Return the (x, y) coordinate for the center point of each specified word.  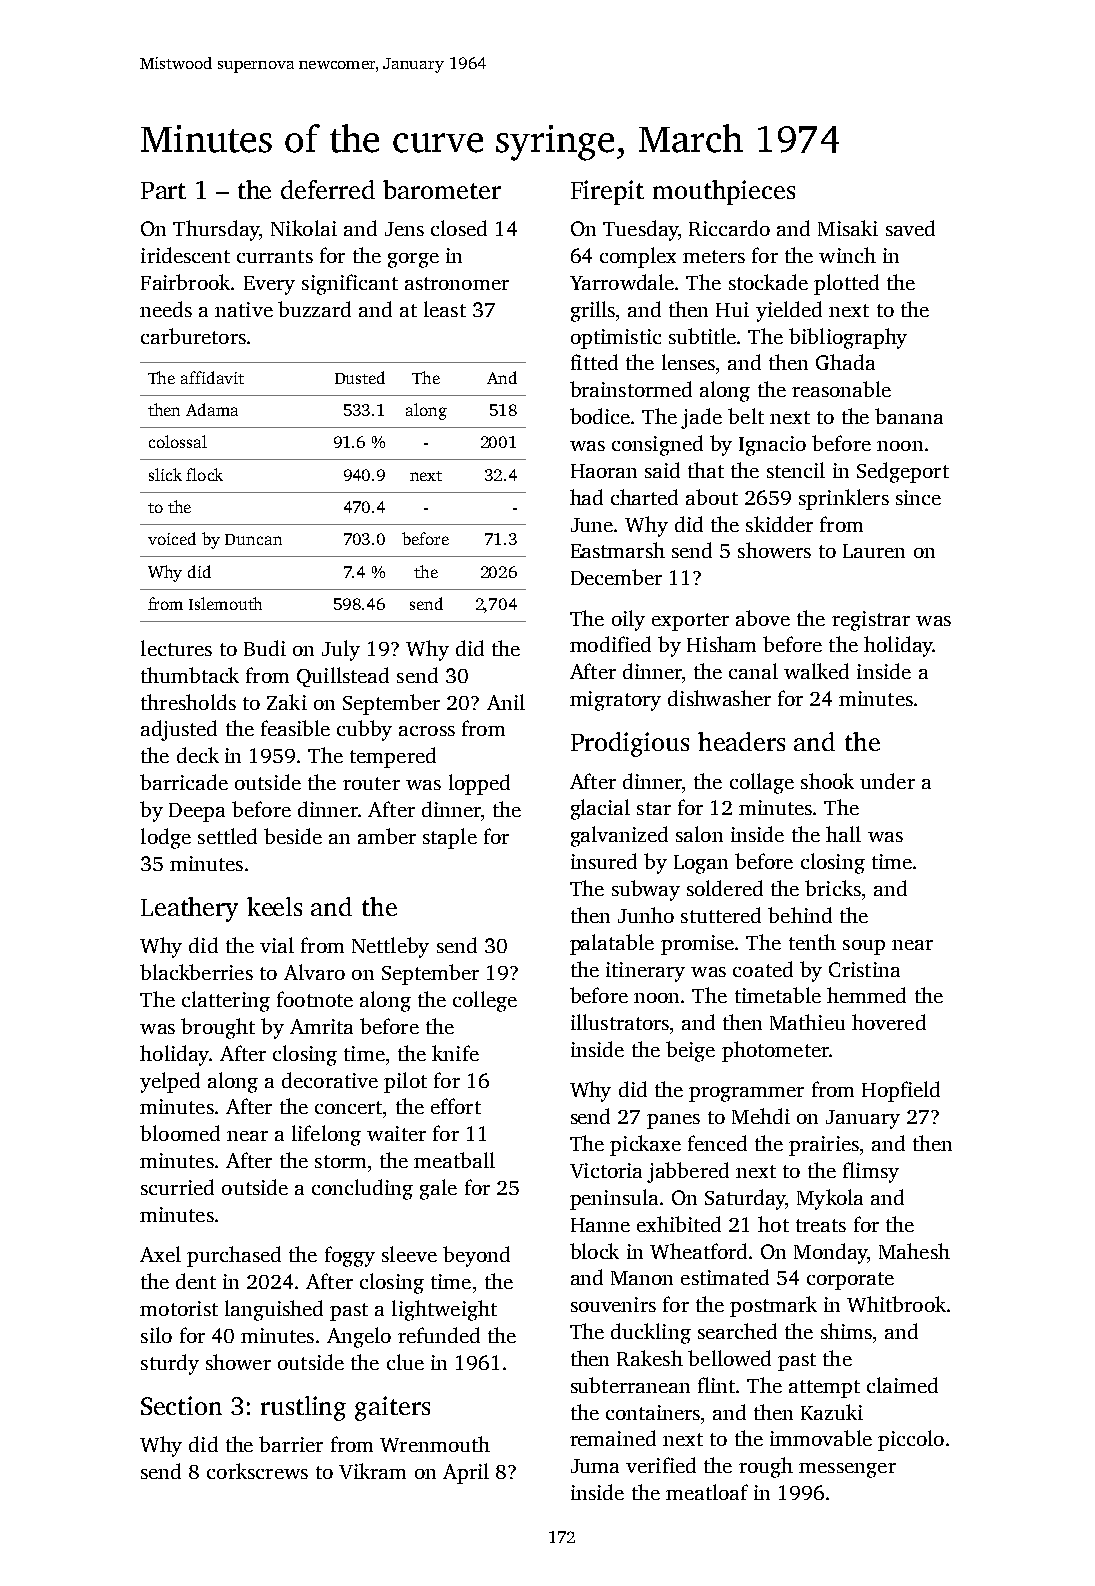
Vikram (372, 1471)
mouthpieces (724, 192)
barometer (442, 189)
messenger (847, 1470)
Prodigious (630, 744)
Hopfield (901, 1091)
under (887, 781)
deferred (328, 189)
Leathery (189, 909)
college (485, 1001)
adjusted (179, 730)
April (466, 1473)
